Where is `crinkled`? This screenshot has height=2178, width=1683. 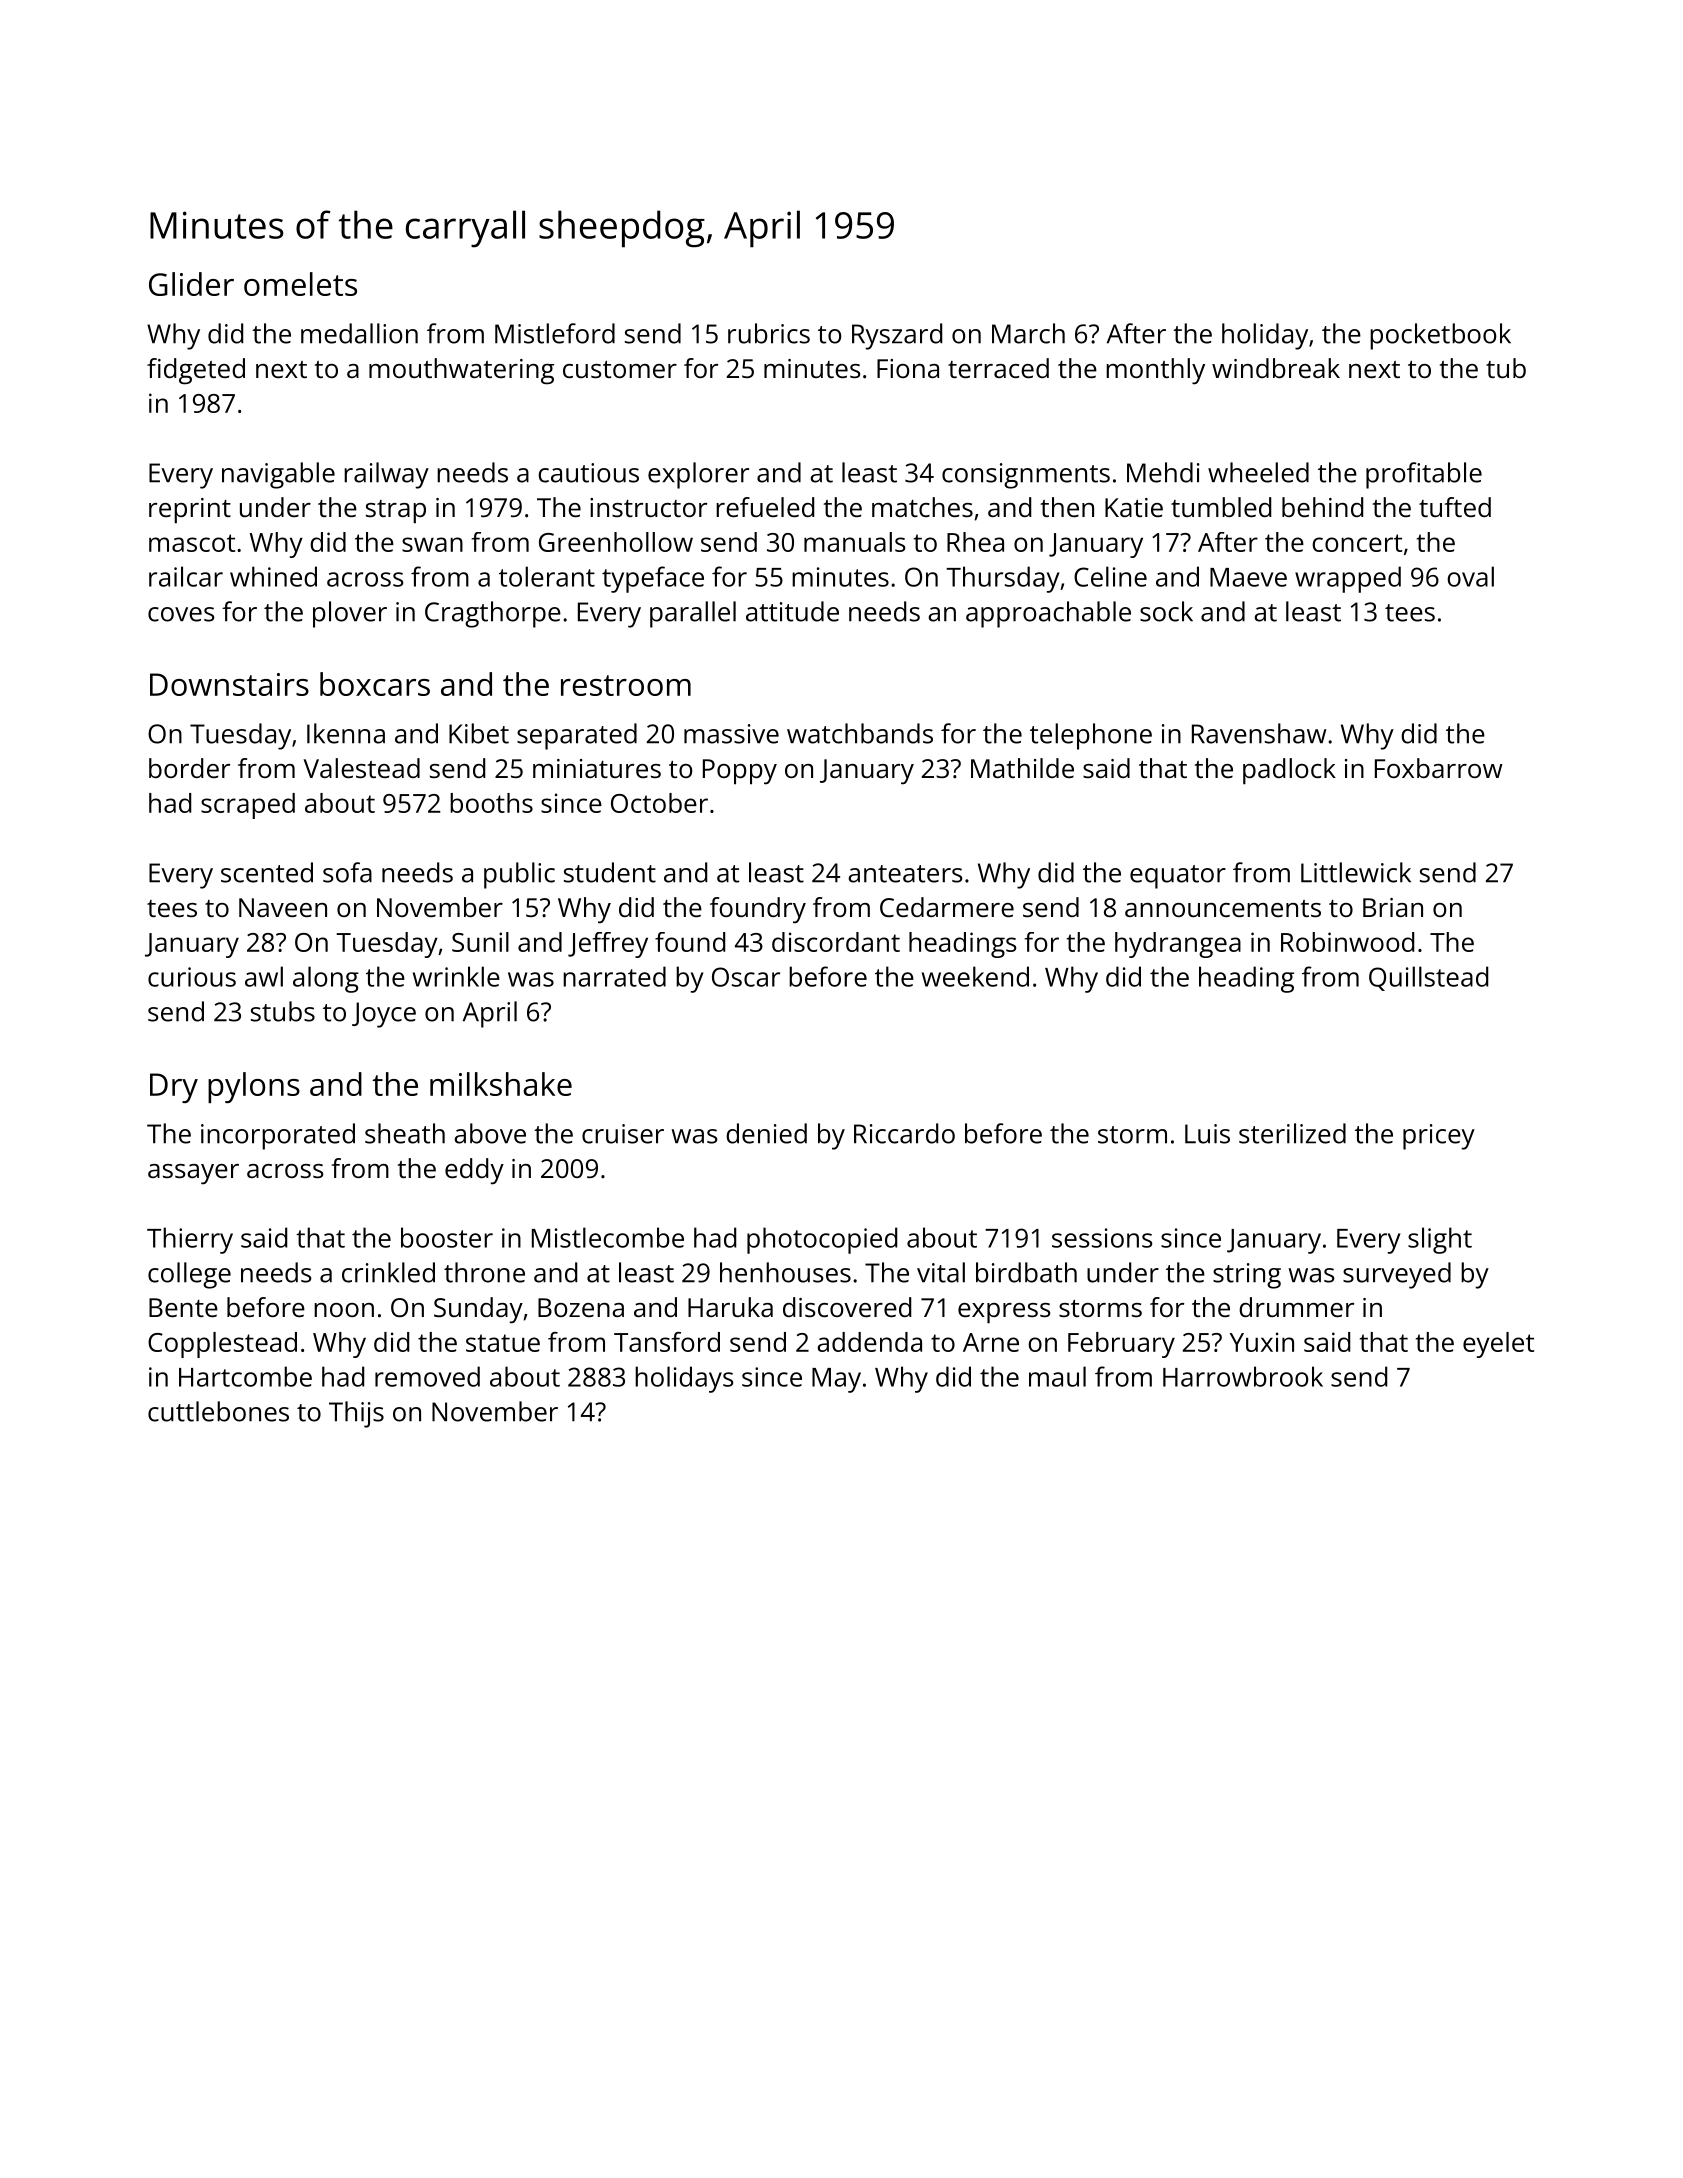
crinkled is located at coordinates (388, 1272).
